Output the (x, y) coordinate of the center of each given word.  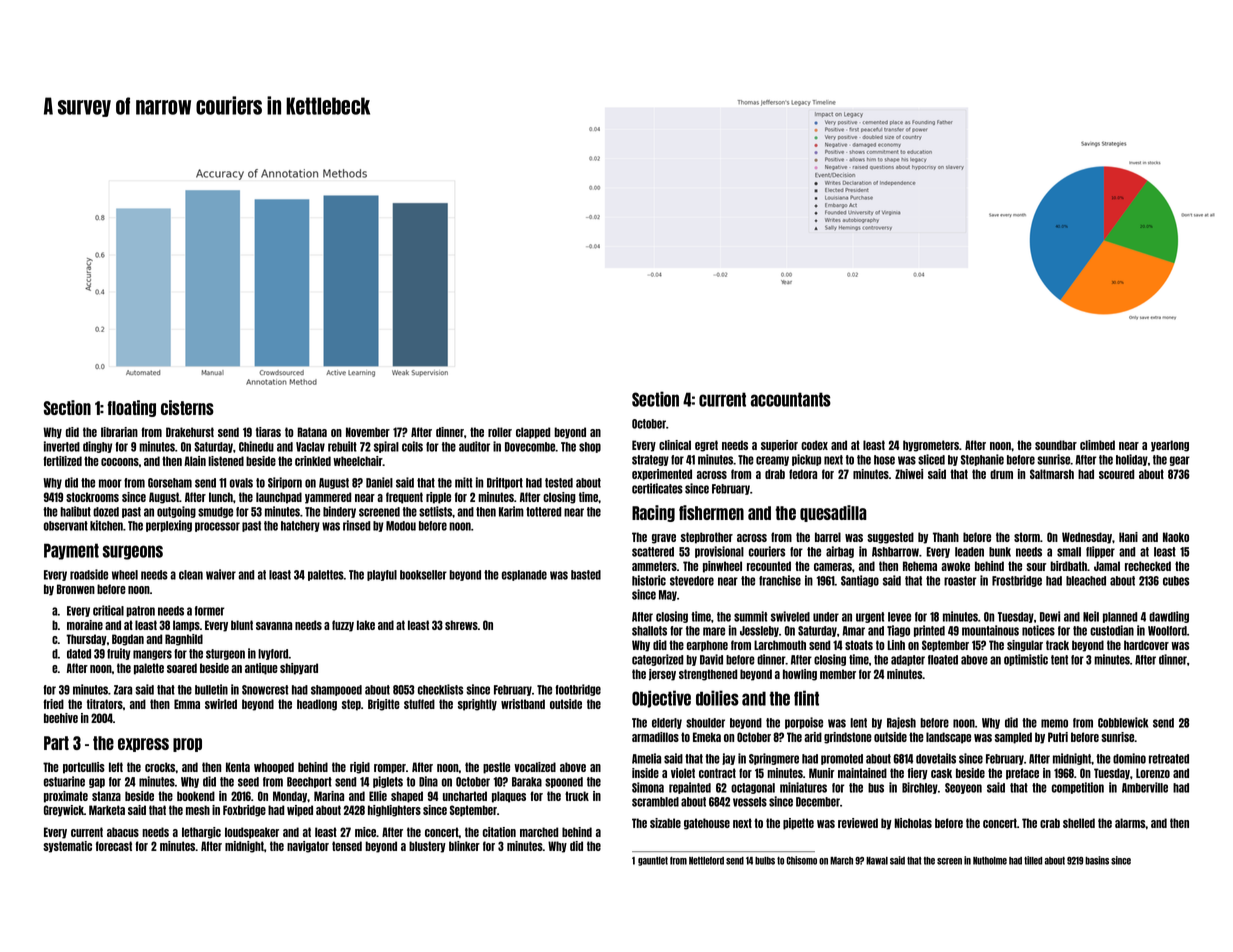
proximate (66, 797)
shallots (649, 631)
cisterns (187, 407)
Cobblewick (1123, 722)
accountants (791, 399)
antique (261, 669)
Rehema (920, 566)
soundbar (1056, 445)
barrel (828, 537)
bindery (339, 512)
